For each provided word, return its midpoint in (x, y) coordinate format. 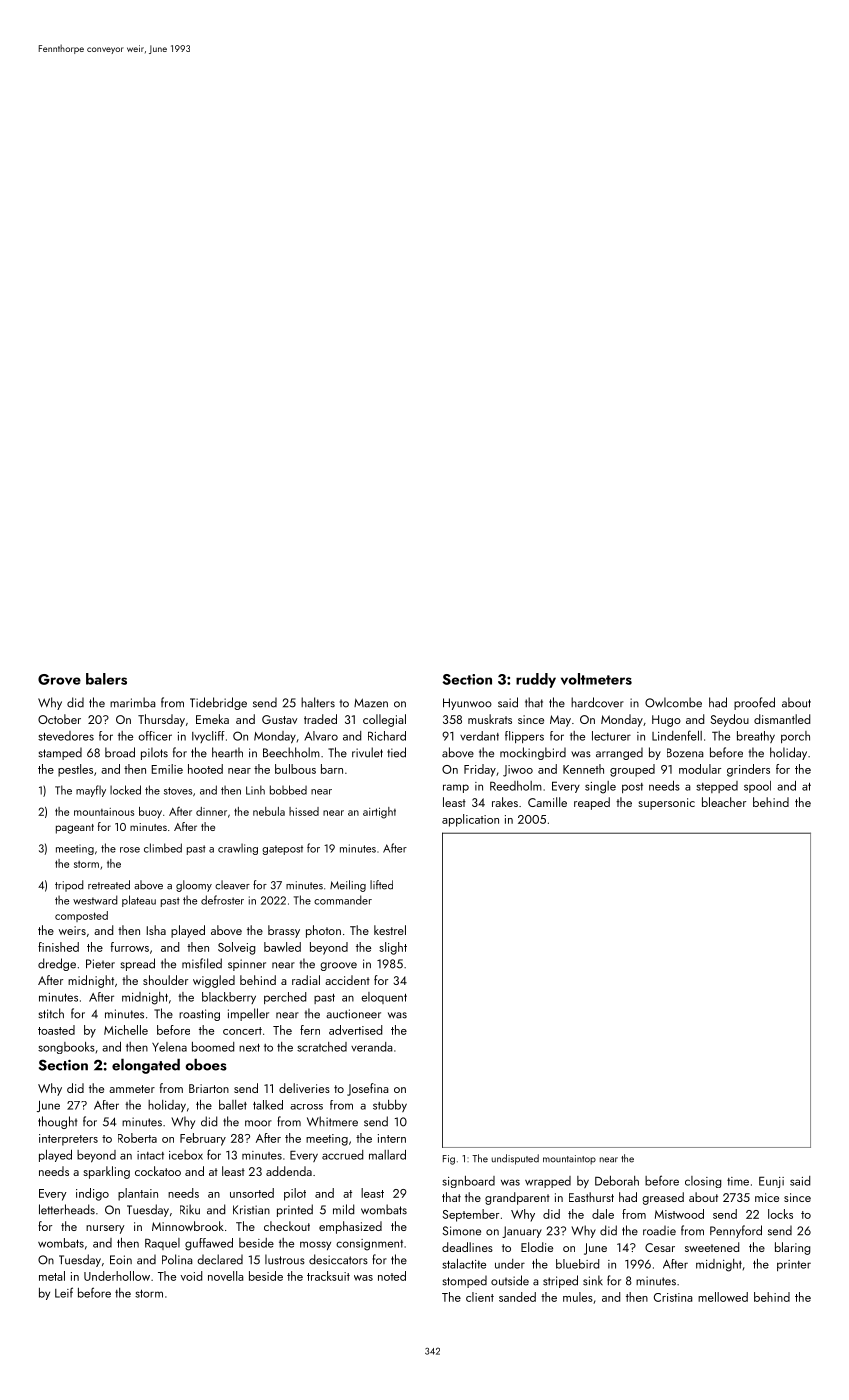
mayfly (91, 791)
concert (242, 1031)
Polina (177, 1259)
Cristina (673, 1297)
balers (106, 679)
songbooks (66, 1048)
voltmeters (596, 679)
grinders (748, 770)
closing (703, 1182)
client (480, 1297)
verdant (479, 736)
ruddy (536, 680)
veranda (372, 1047)
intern (392, 1138)
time (738, 1181)
